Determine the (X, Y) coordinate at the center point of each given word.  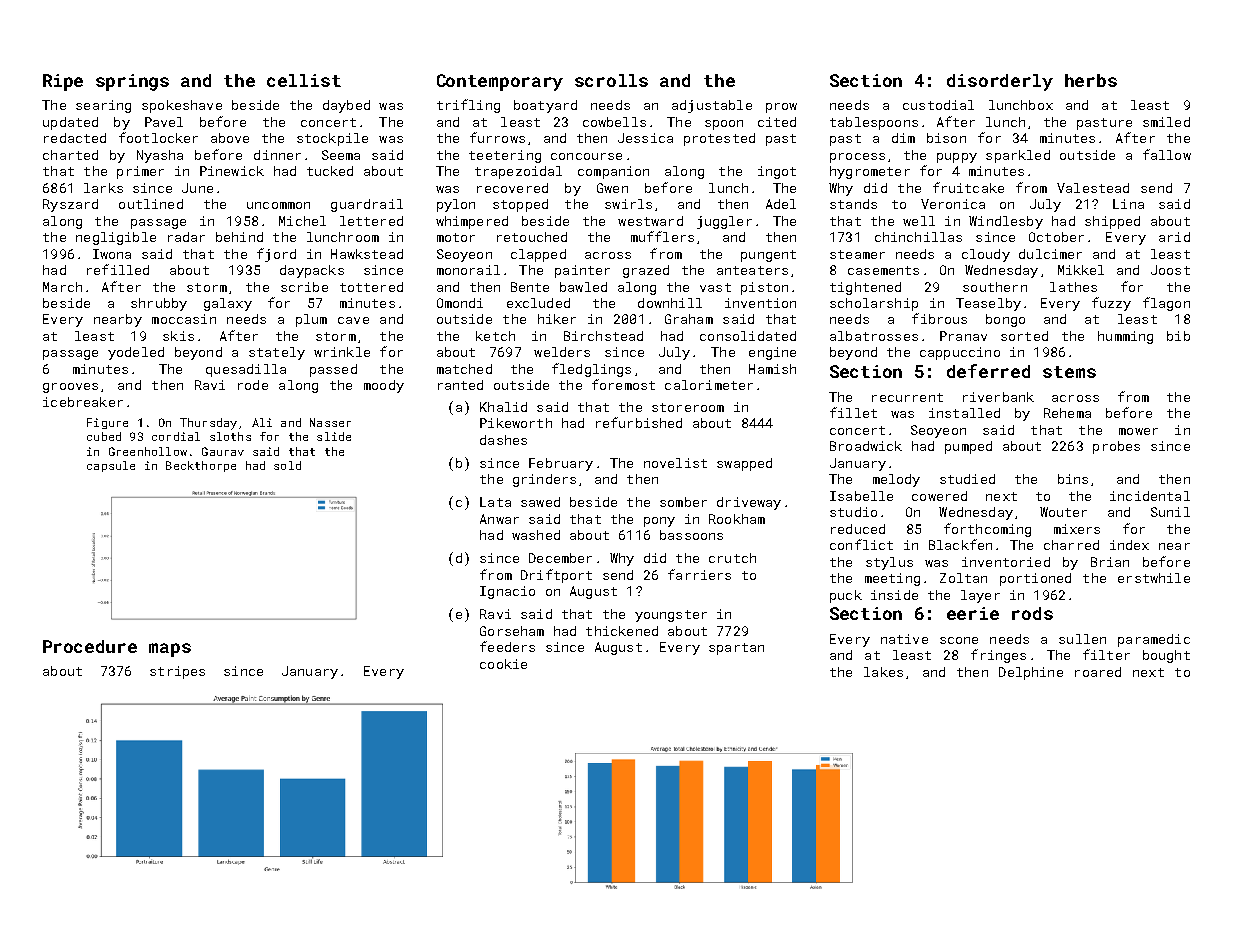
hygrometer (870, 172)
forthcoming (987, 530)
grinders (544, 480)
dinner (277, 155)
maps (170, 650)
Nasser (330, 422)
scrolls (611, 80)
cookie (503, 664)
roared (1098, 672)
